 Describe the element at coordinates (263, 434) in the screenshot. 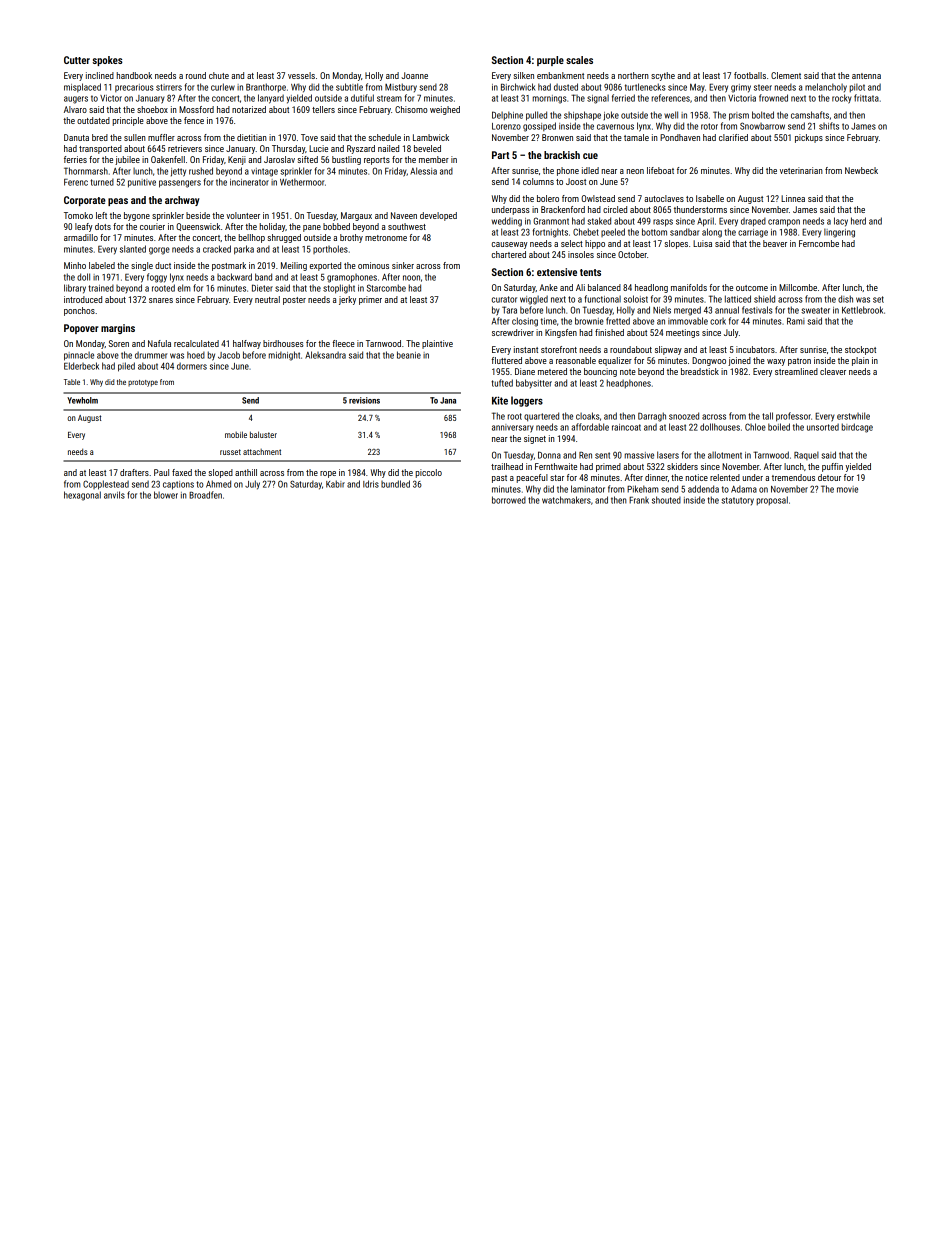

I see `baluster` at that location.
